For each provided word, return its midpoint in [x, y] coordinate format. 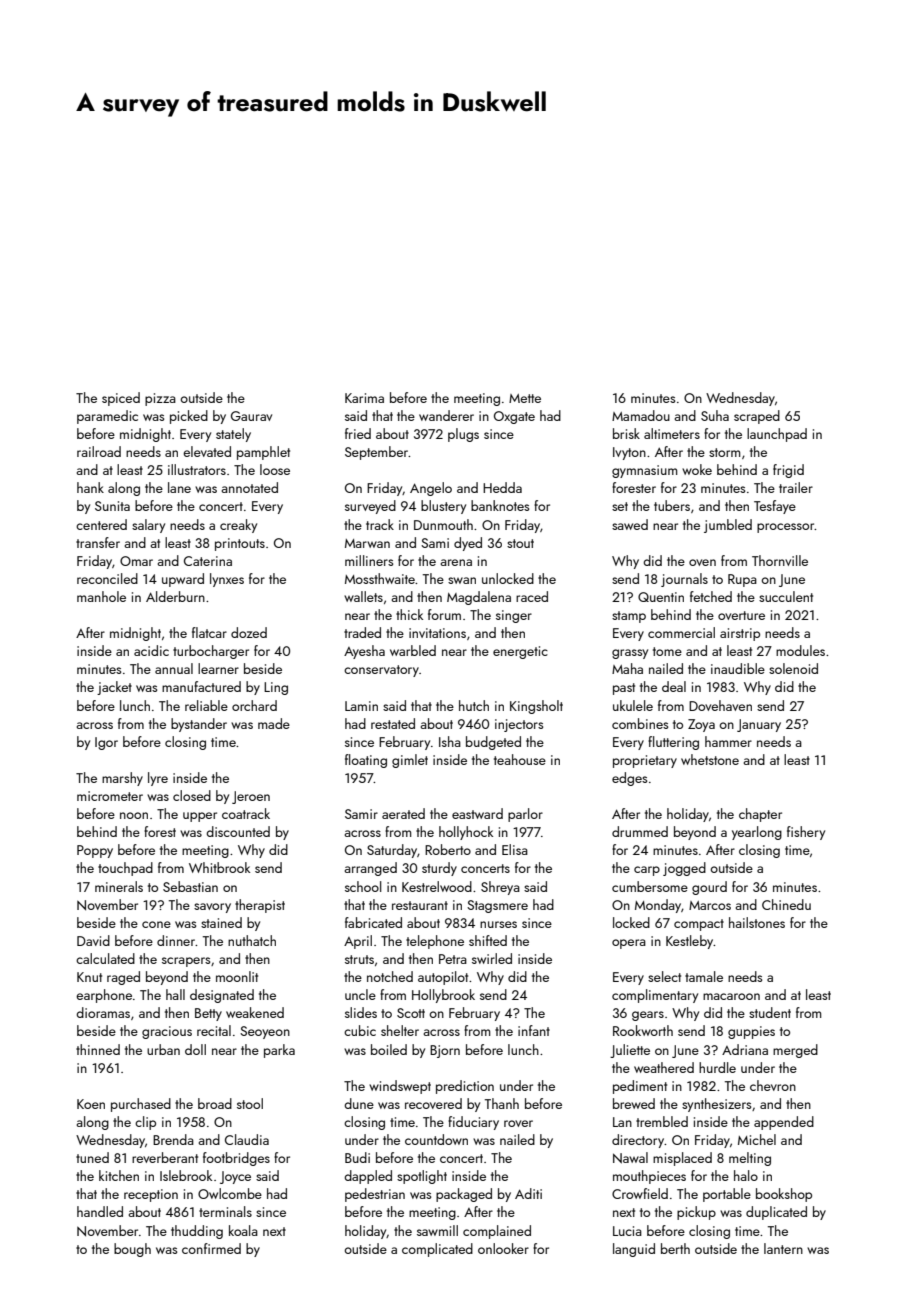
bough [132, 1250]
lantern [783, 1248]
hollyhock [466, 833]
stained [221, 922]
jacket [114, 688]
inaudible [738, 668]
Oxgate [514, 417]
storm [724, 452]
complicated [437, 1250]
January [759, 725]
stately [233, 435]
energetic [520, 652]
